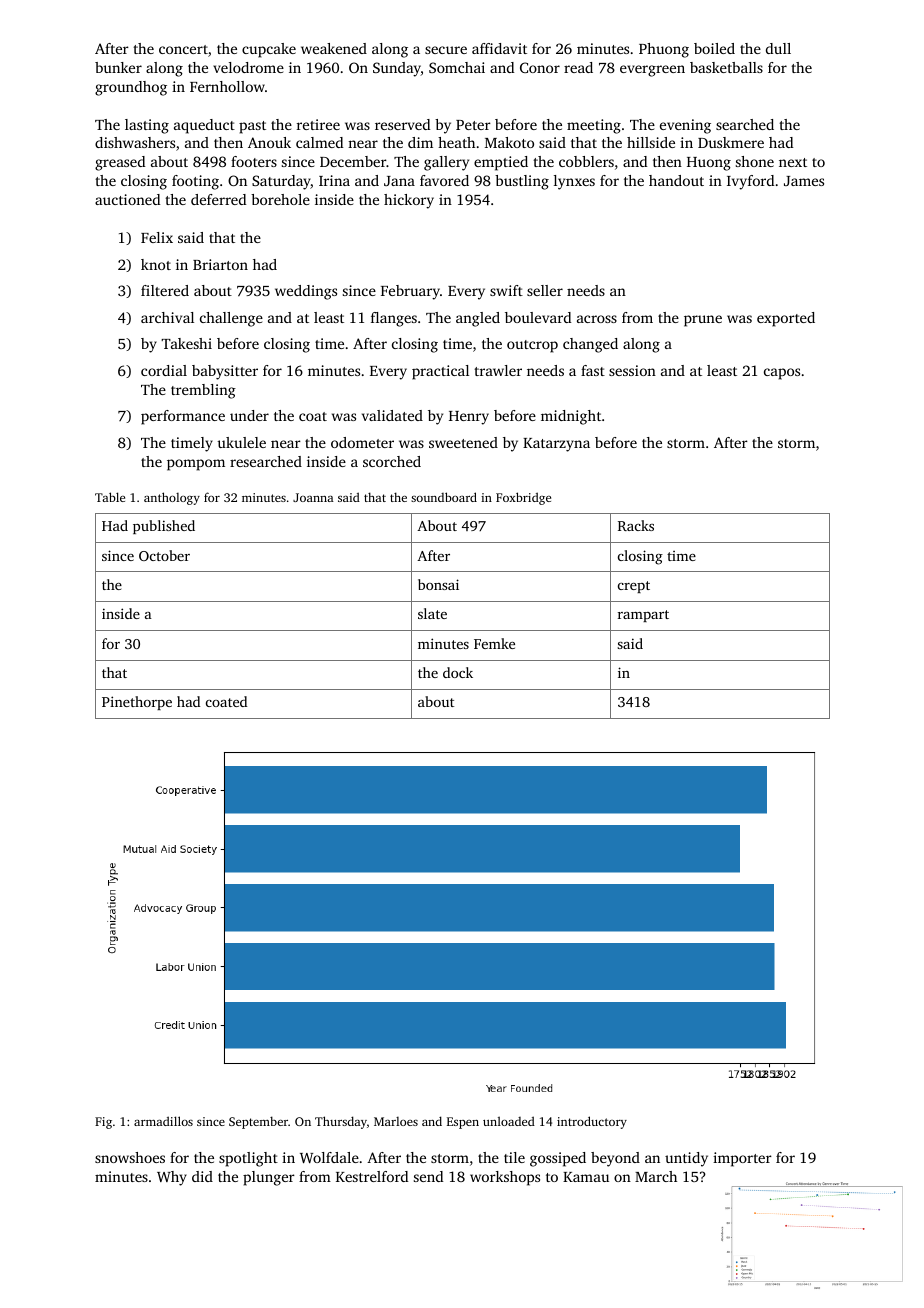 The image size is (924, 1308). Describe the element at coordinates (505, 1178) in the screenshot. I see `workshops` at that location.
